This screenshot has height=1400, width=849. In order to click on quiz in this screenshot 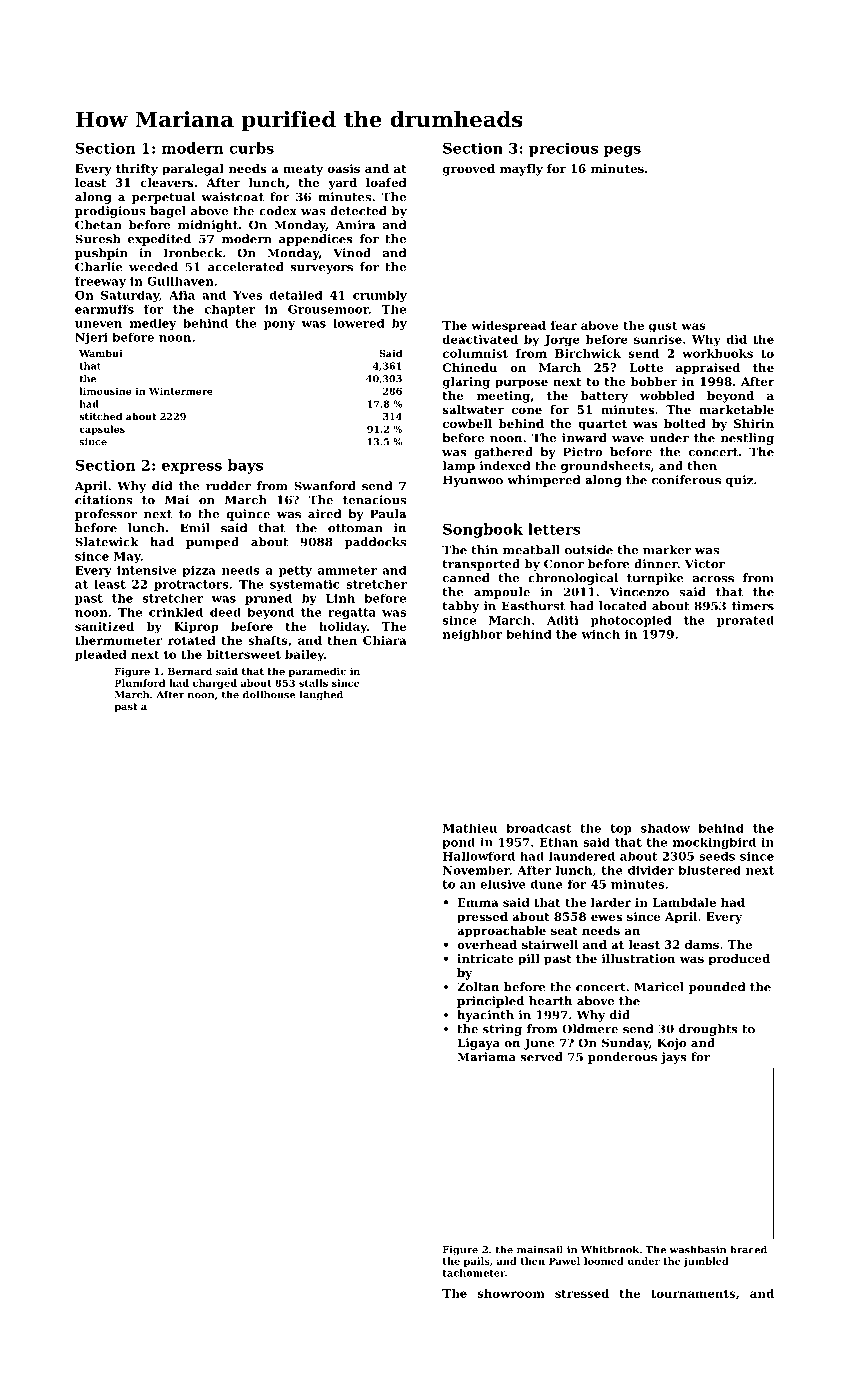, I will do `click(739, 481)`.
